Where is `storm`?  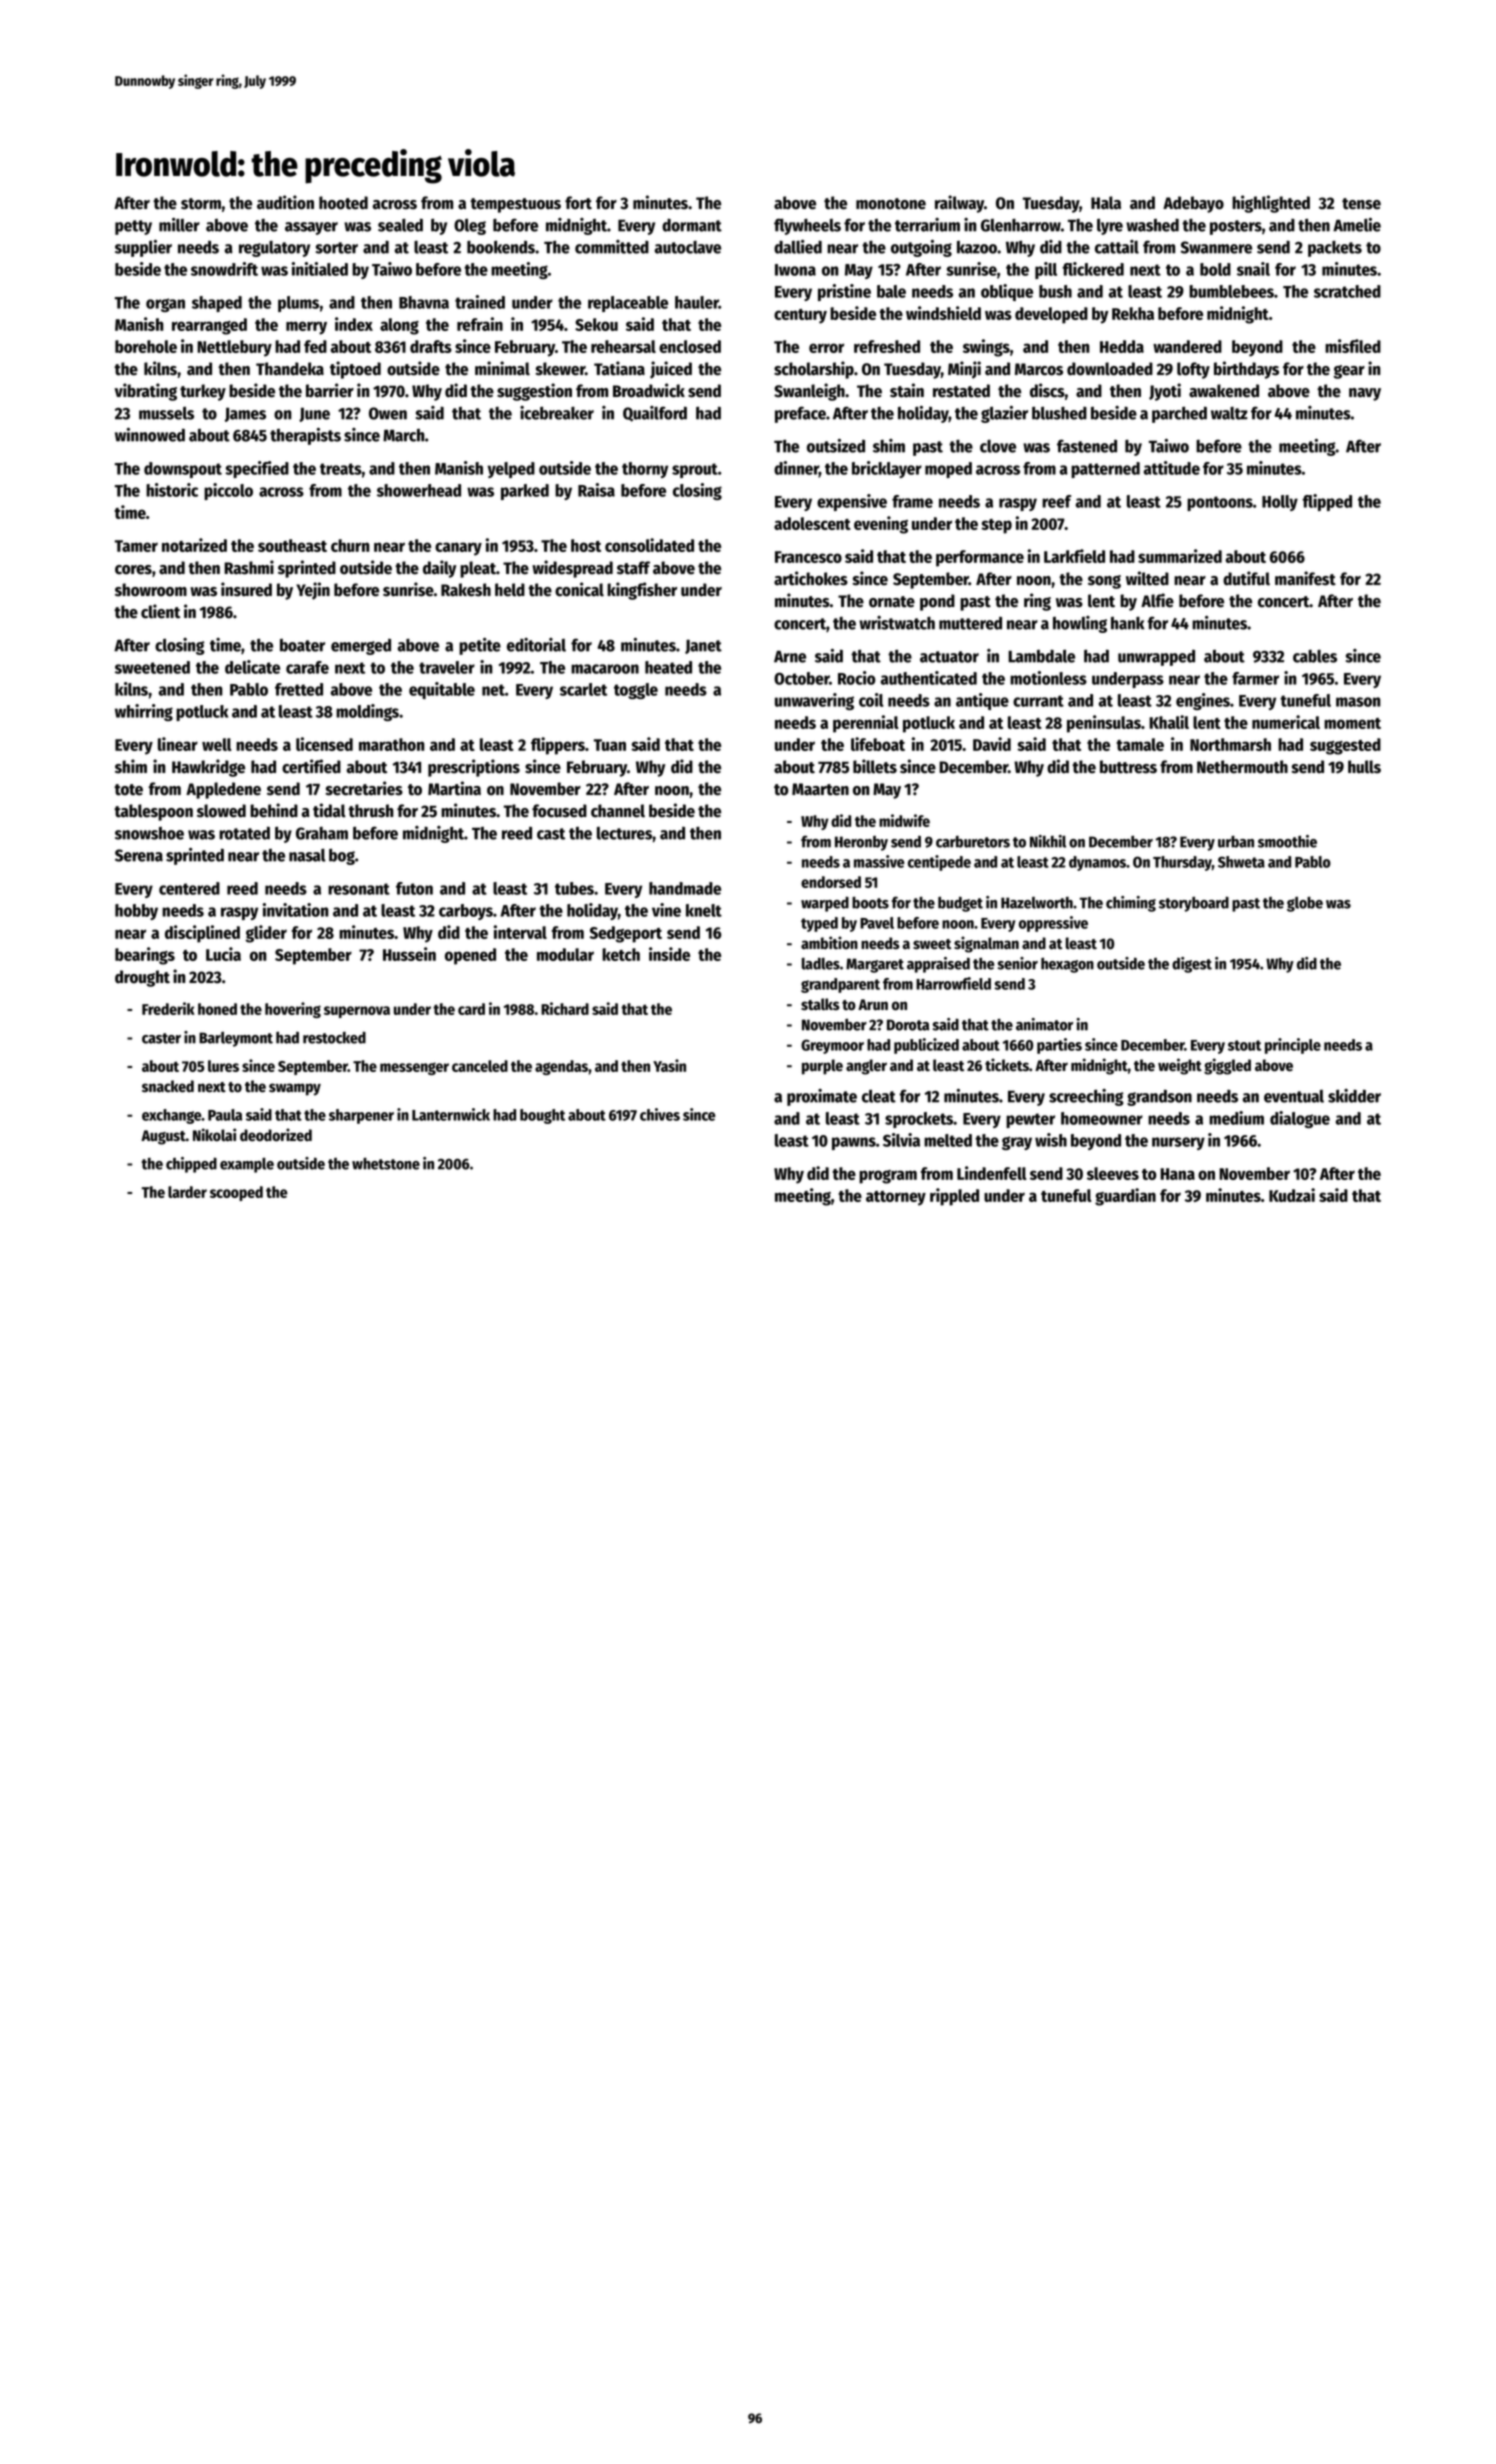 storm is located at coordinates (201, 204).
